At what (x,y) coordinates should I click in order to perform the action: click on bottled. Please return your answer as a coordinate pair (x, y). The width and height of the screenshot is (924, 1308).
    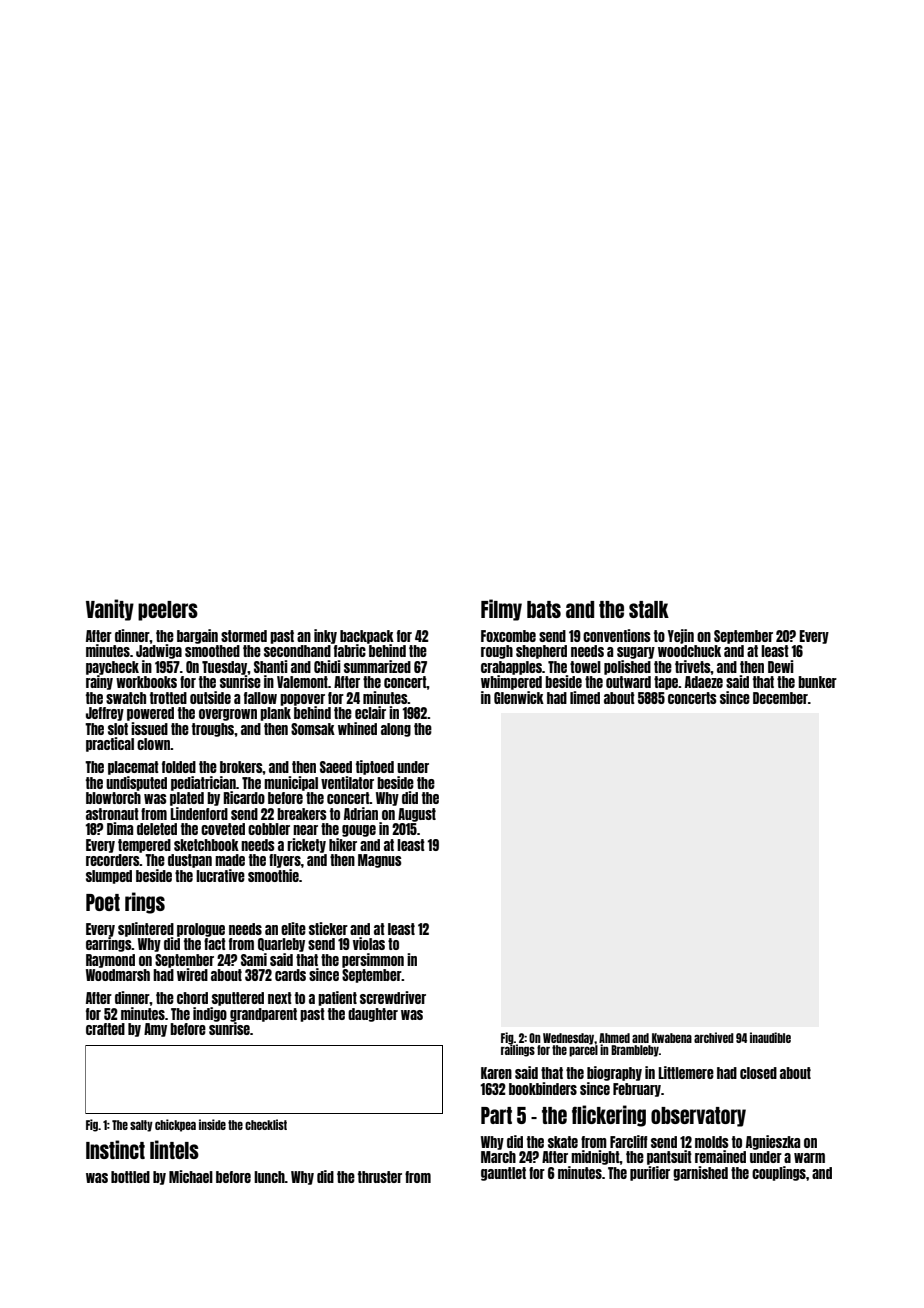
    Looking at the image, I should click on (130, 1177).
